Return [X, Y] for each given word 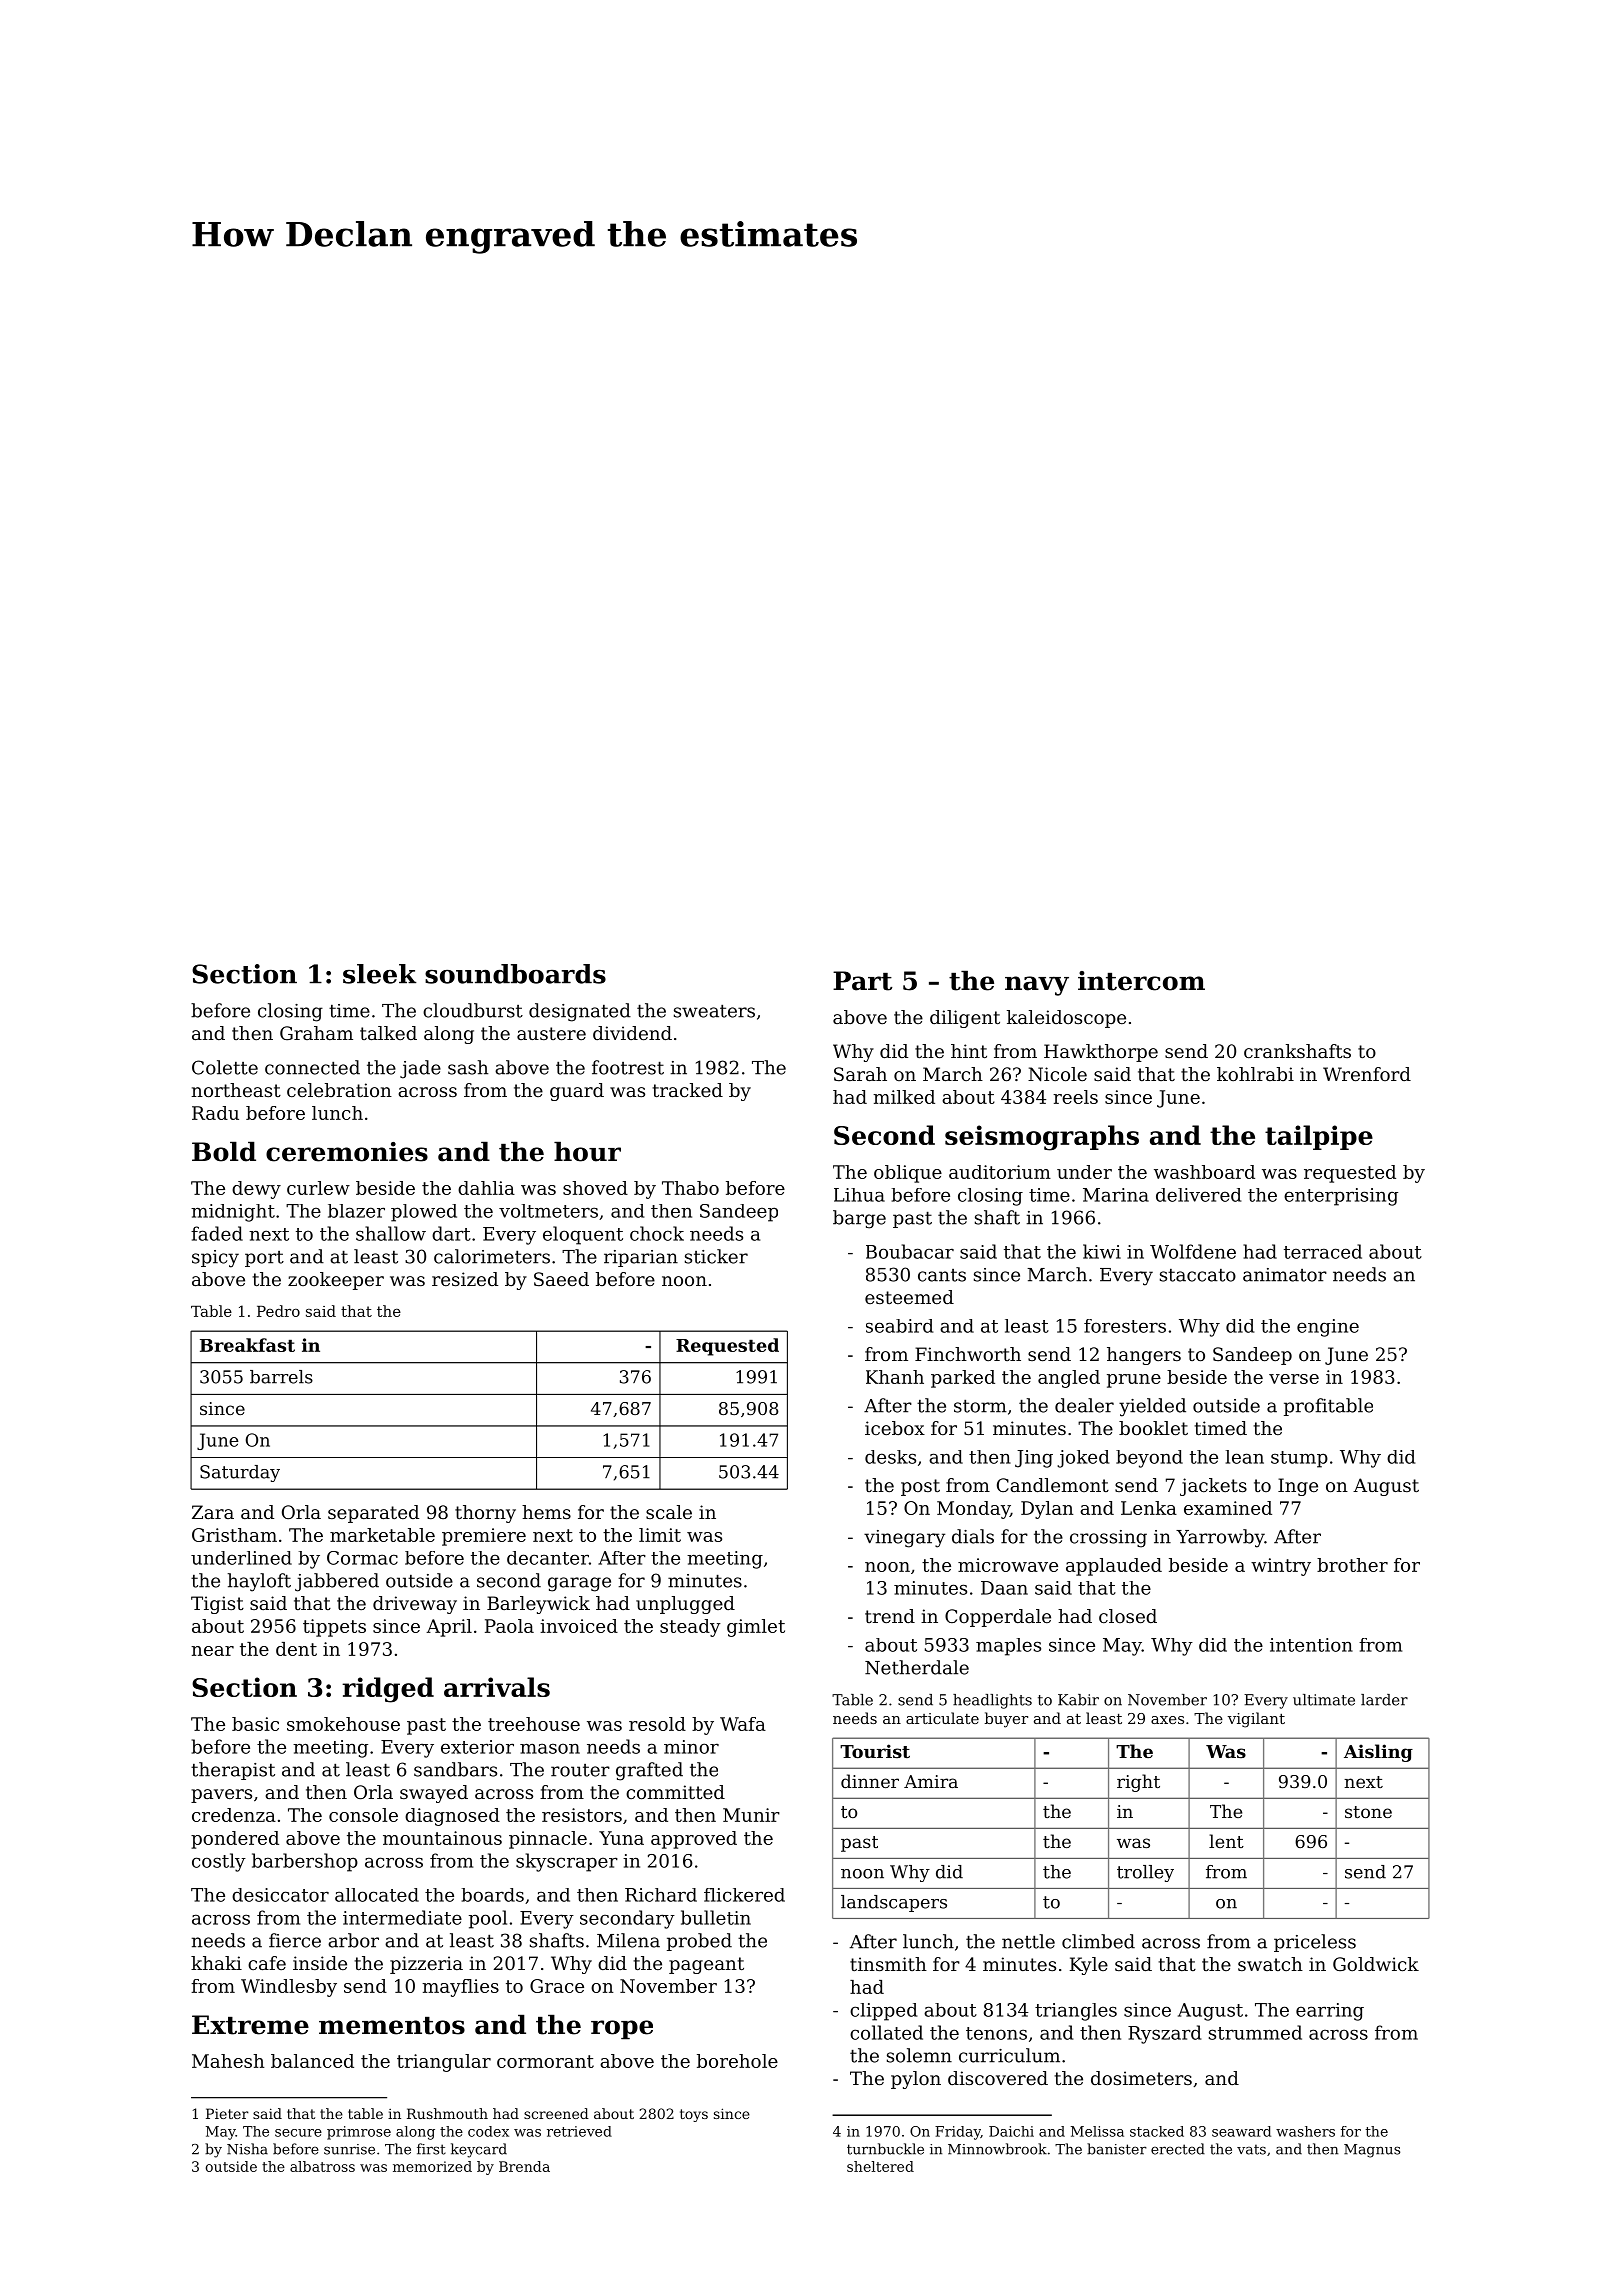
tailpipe [1319, 1137]
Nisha [247, 2149]
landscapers [894, 1903]
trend [890, 1616]
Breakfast [247, 1345]
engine [1328, 1328]
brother [1352, 1565]
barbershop [305, 1862]
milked [904, 1097]
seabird [899, 1326]
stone [1368, 1812]
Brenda [524, 2166]
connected [312, 1067]
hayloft [259, 1582]
